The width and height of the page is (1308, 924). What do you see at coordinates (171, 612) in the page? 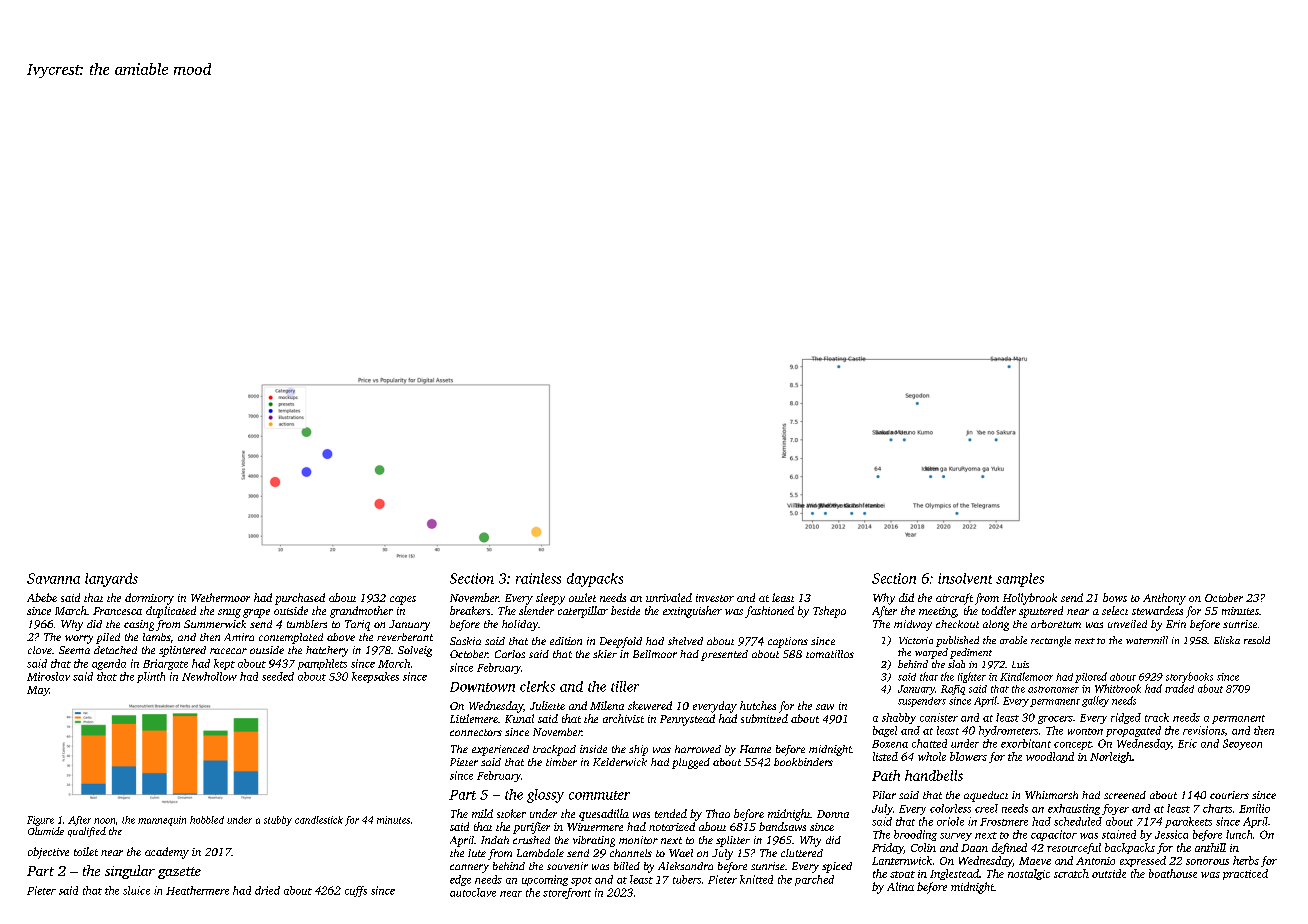
I see `duplicated` at bounding box center [171, 612].
